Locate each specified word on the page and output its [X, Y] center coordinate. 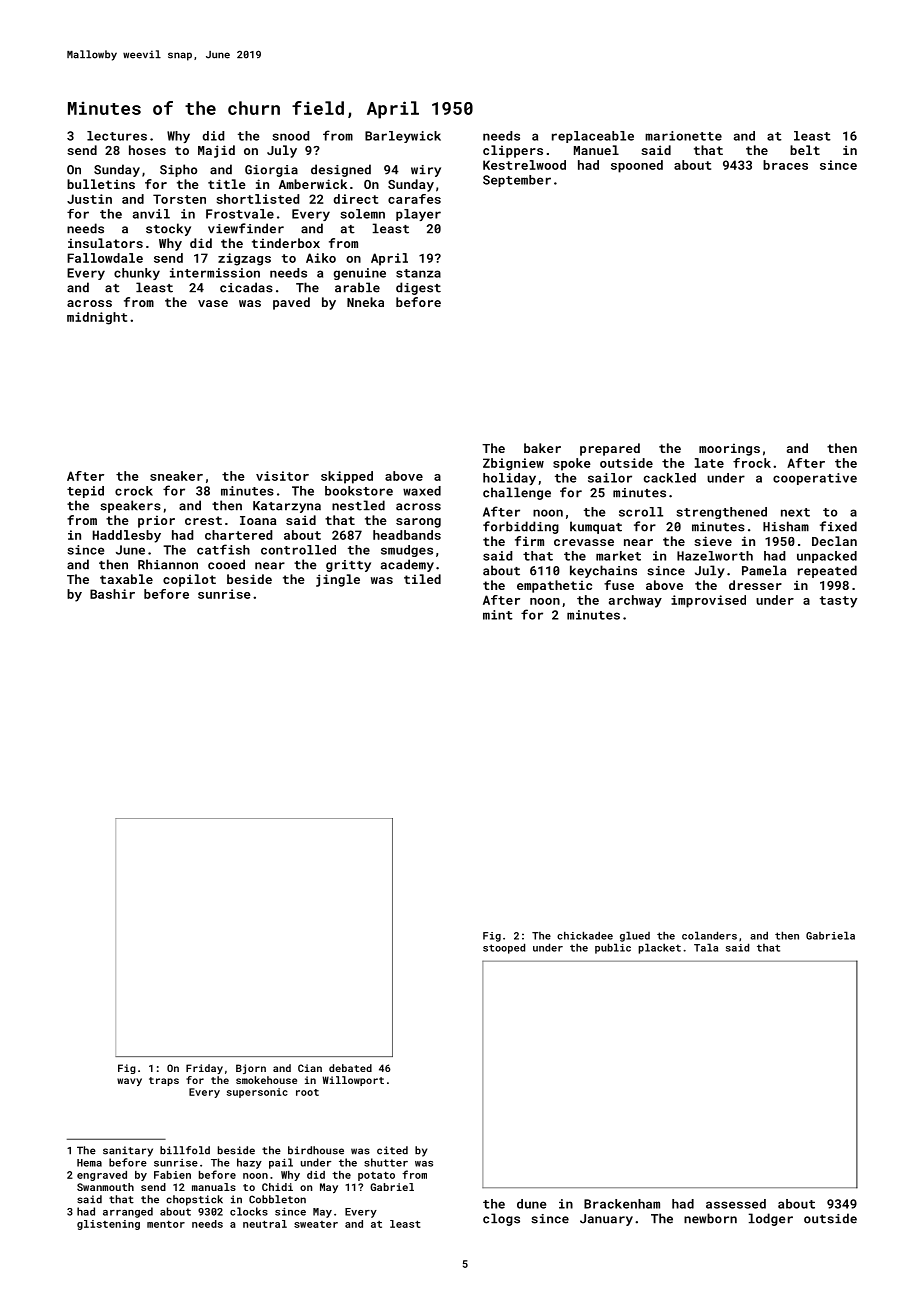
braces [785, 165]
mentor [166, 1224]
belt [805, 150]
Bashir [112, 594]
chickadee [585, 935]
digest [418, 288]
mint [498, 615]
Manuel [596, 150]
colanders [709, 935]
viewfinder [246, 228]
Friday [204, 1069]
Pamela [764, 570]
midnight [97, 318]
